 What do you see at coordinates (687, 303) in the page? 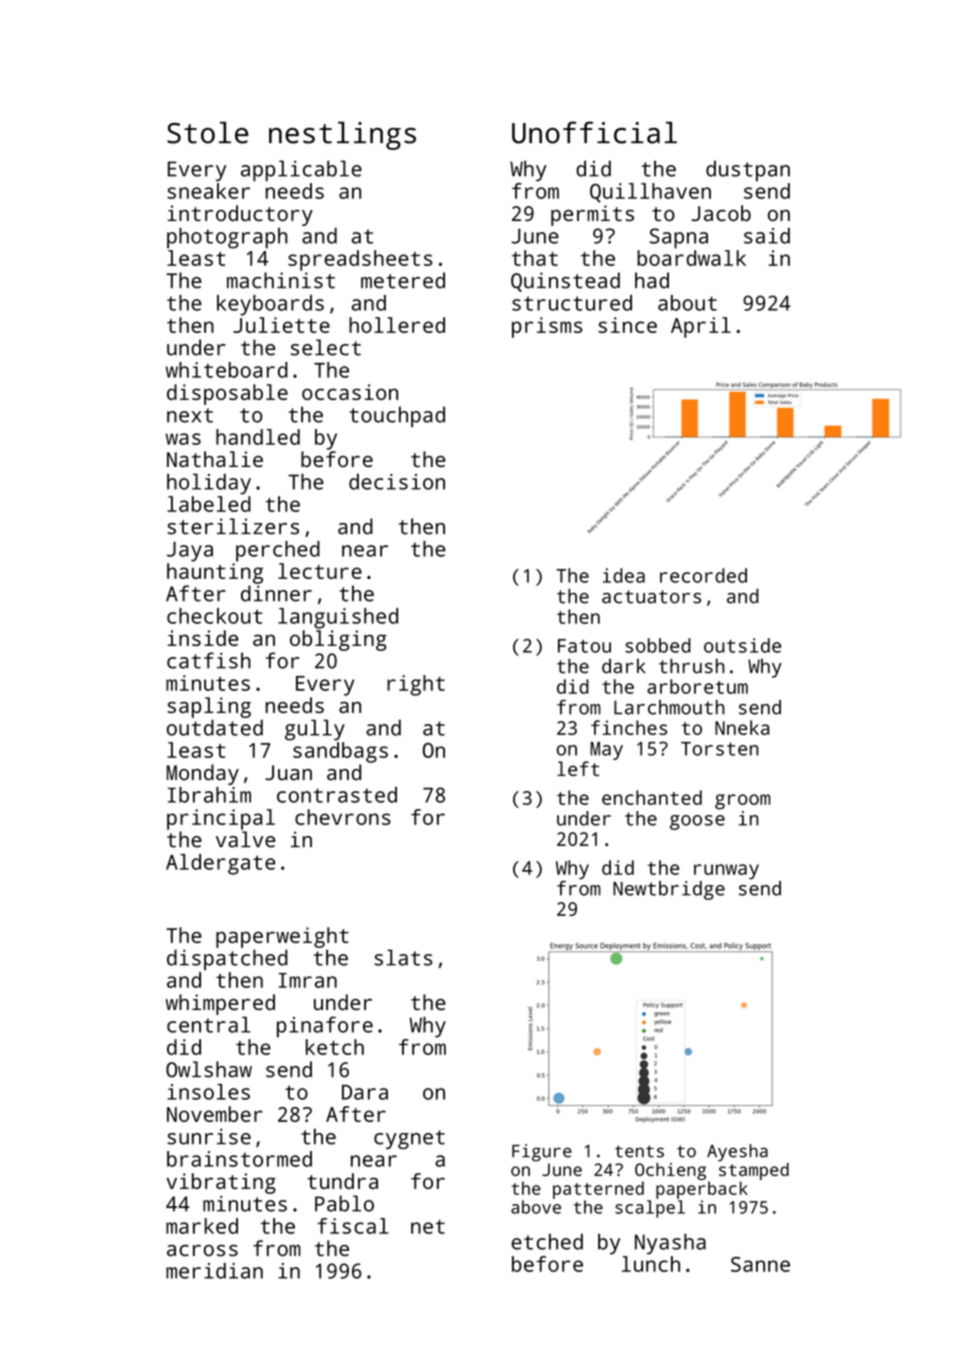
I see `about` at bounding box center [687, 303].
